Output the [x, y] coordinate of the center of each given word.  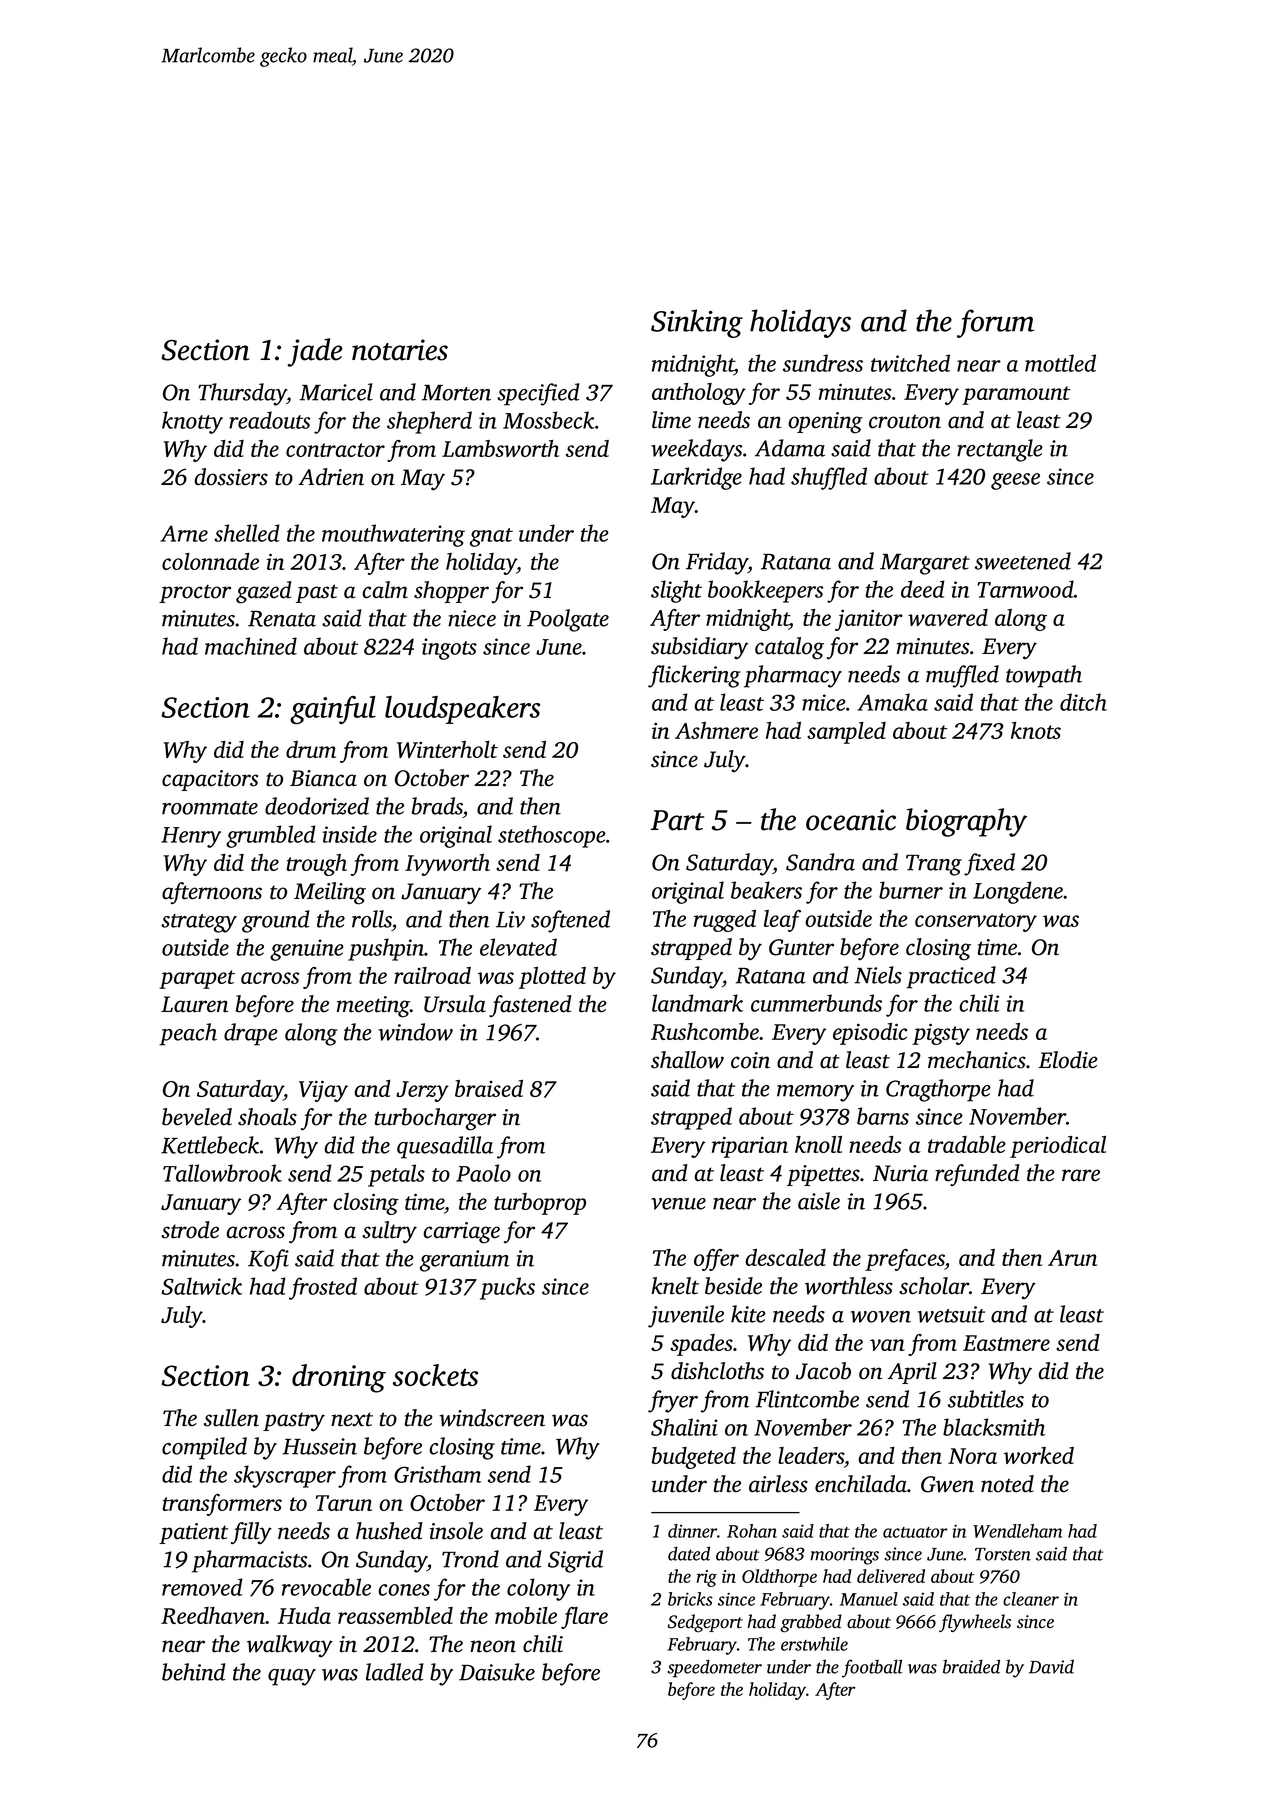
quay [292, 1677]
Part [677, 820]
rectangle [1000, 450]
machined [251, 646]
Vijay [323, 1091]
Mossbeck [549, 420]
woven [881, 1317]
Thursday [242, 394]
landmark [697, 1003]
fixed [989, 864]
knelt [675, 1286]
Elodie [1068, 1060]
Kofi [268, 1260]
